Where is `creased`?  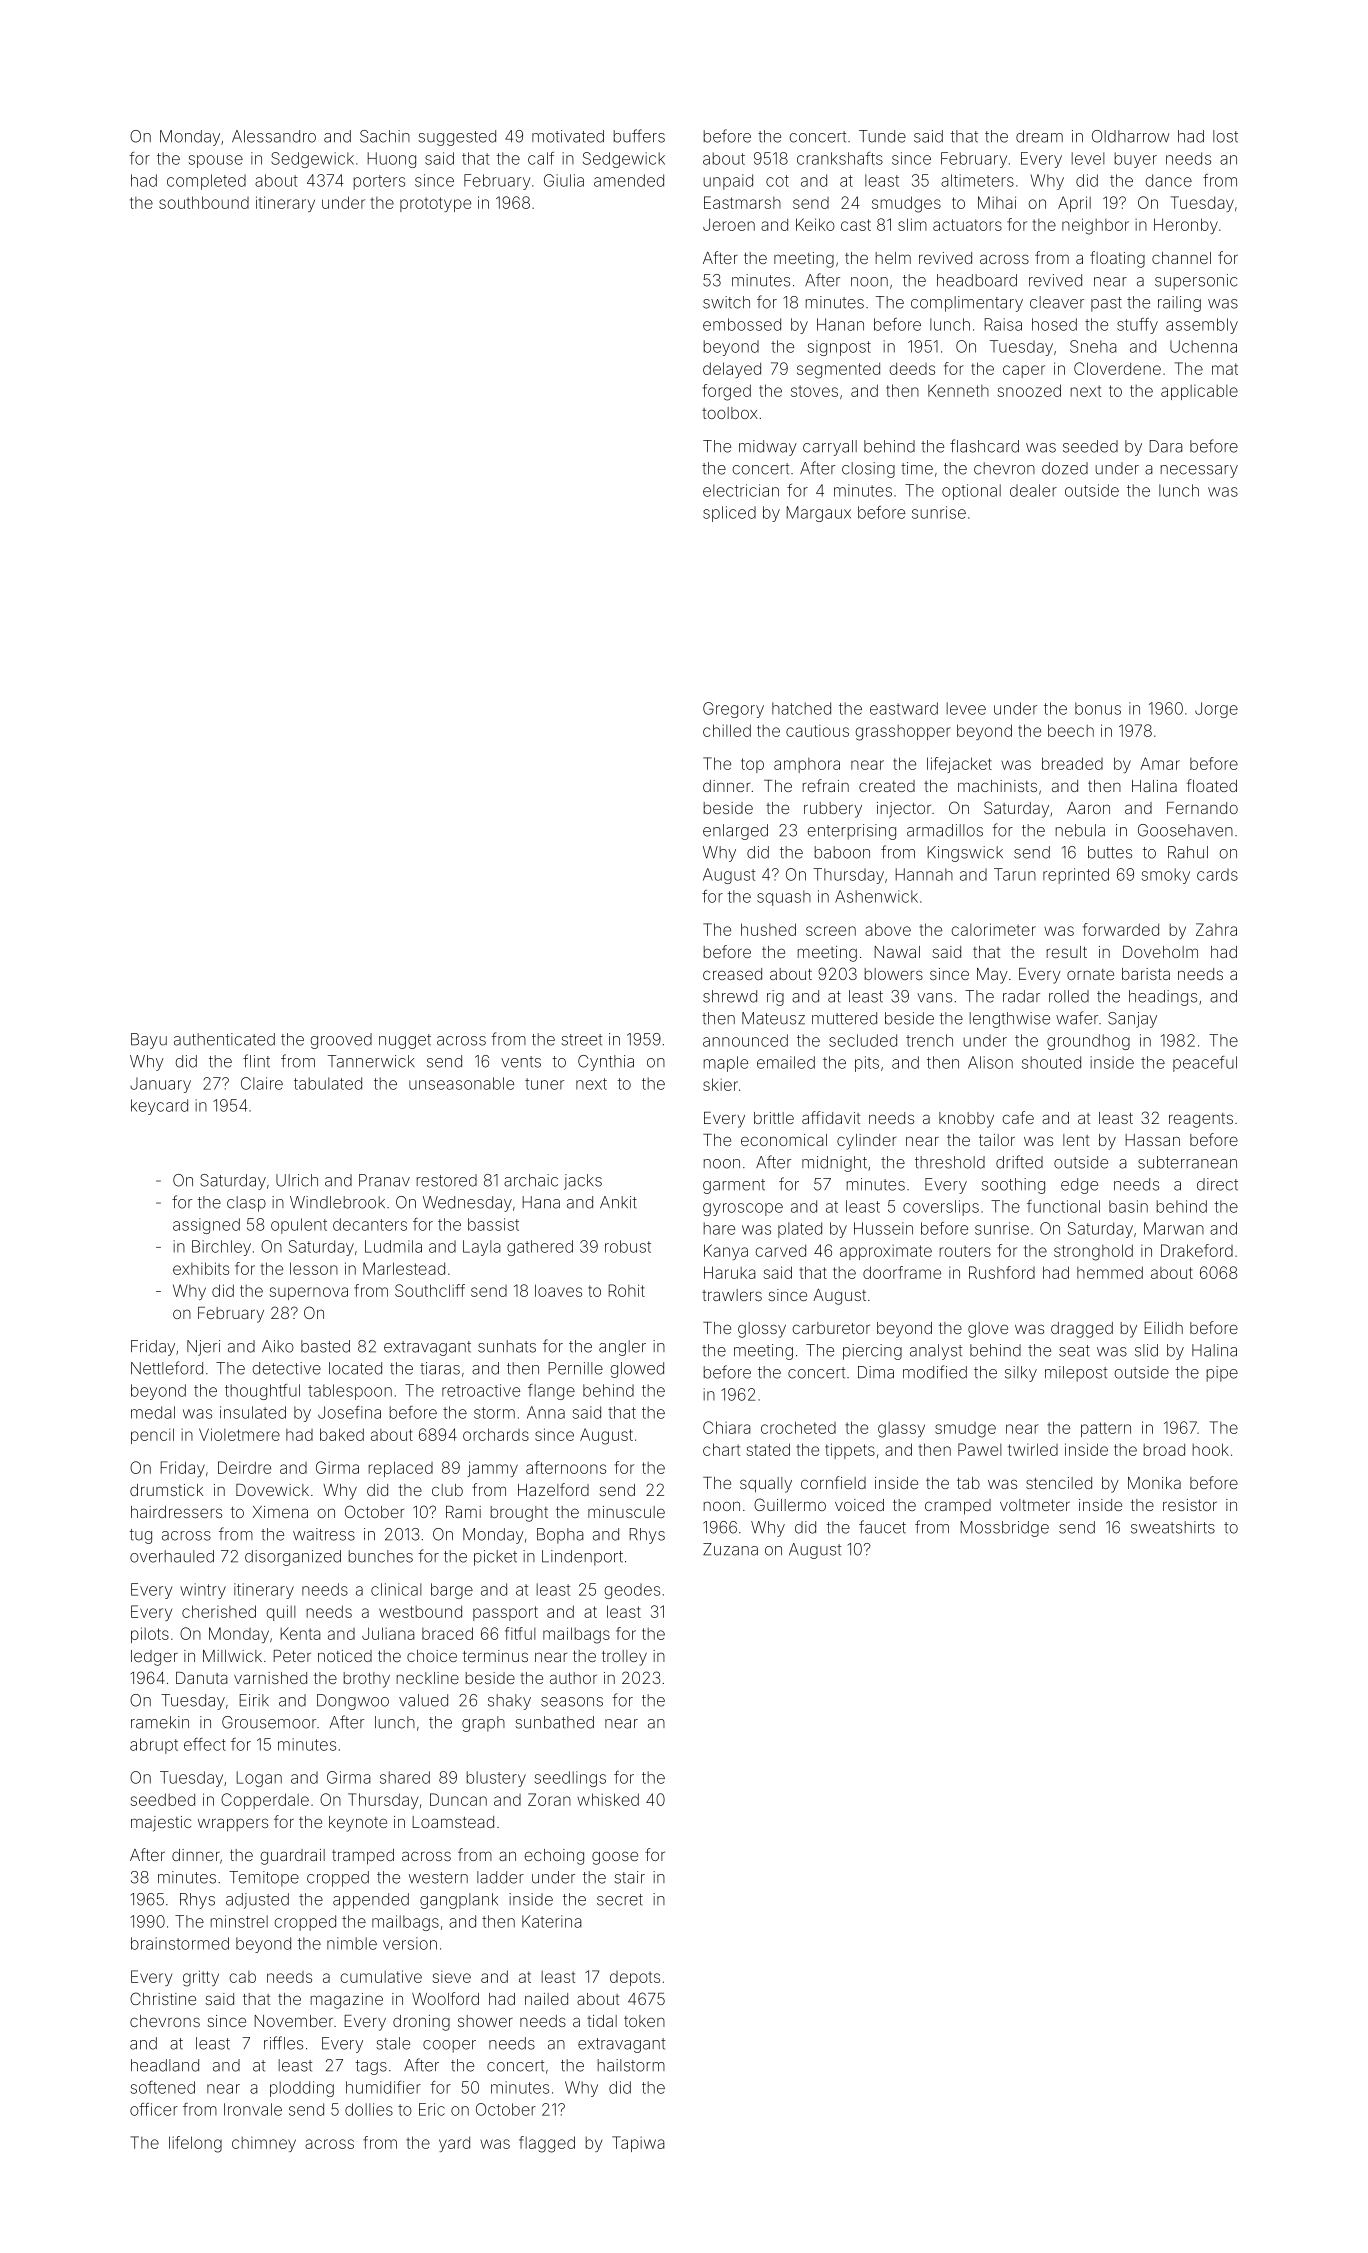 creased is located at coordinates (732, 974).
